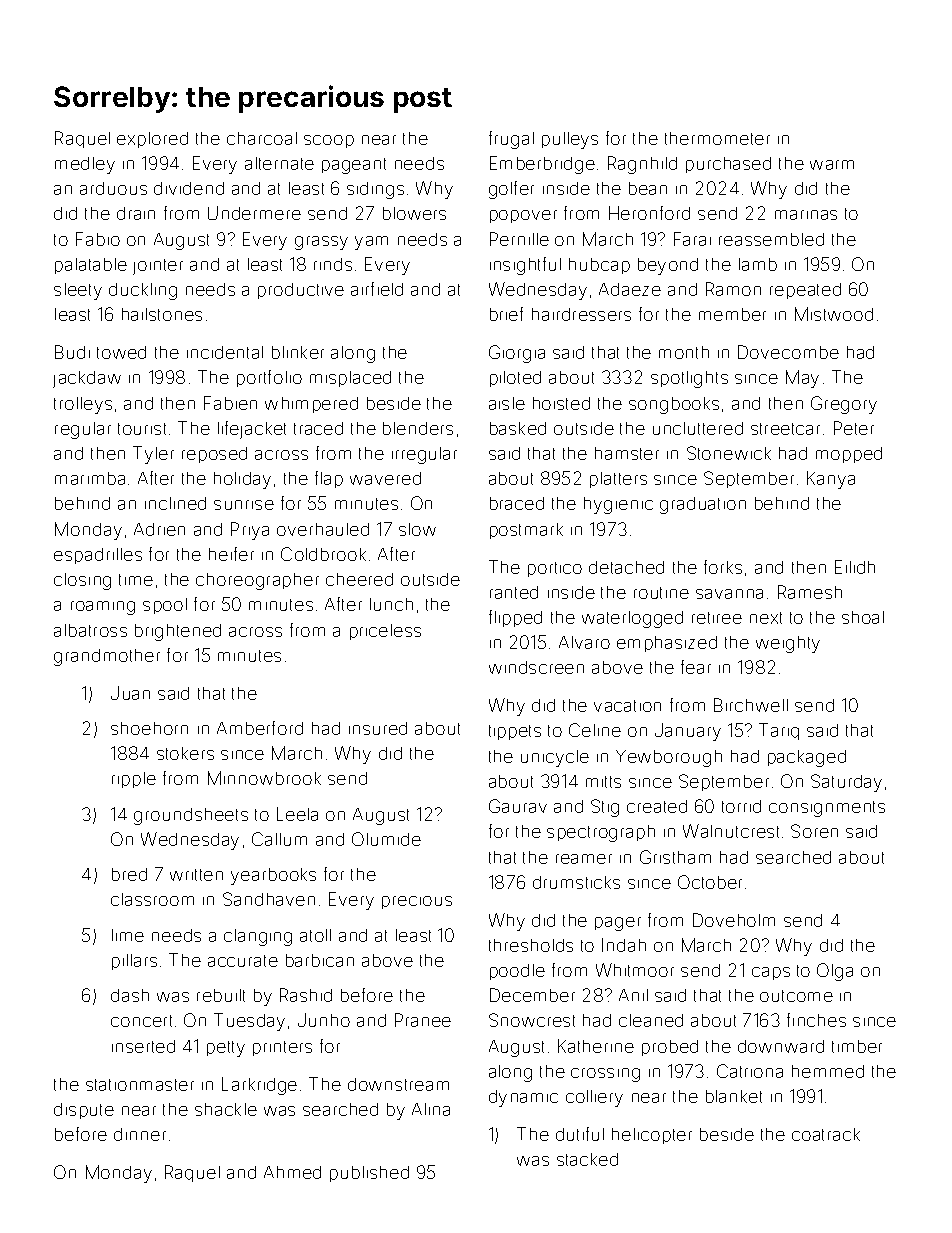  Describe the element at coordinates (196, 875) in the screenshot. I see `written` at that location.
